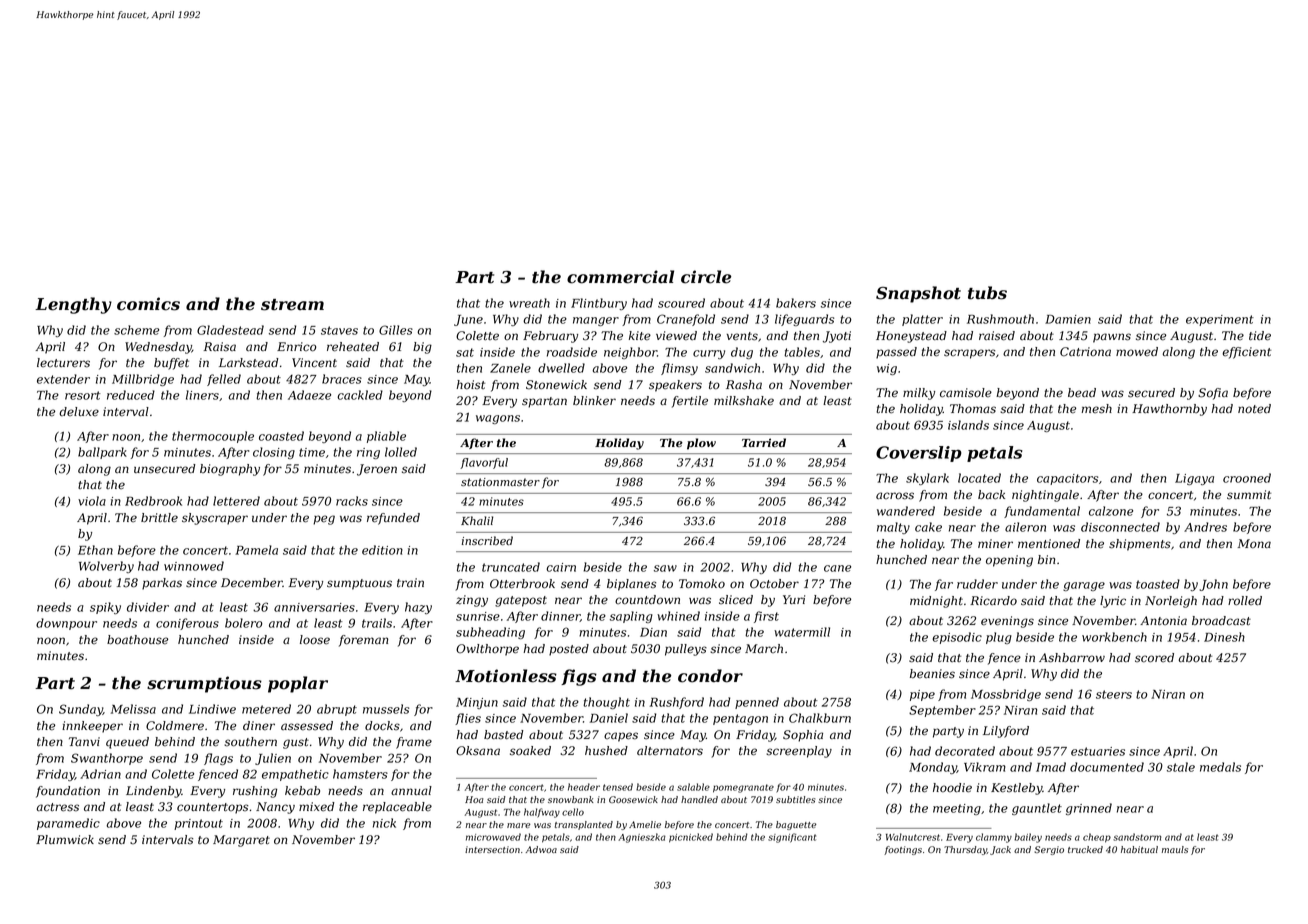 The image size is (1308, 924). I want to click on noted, so click(1254, 409).
